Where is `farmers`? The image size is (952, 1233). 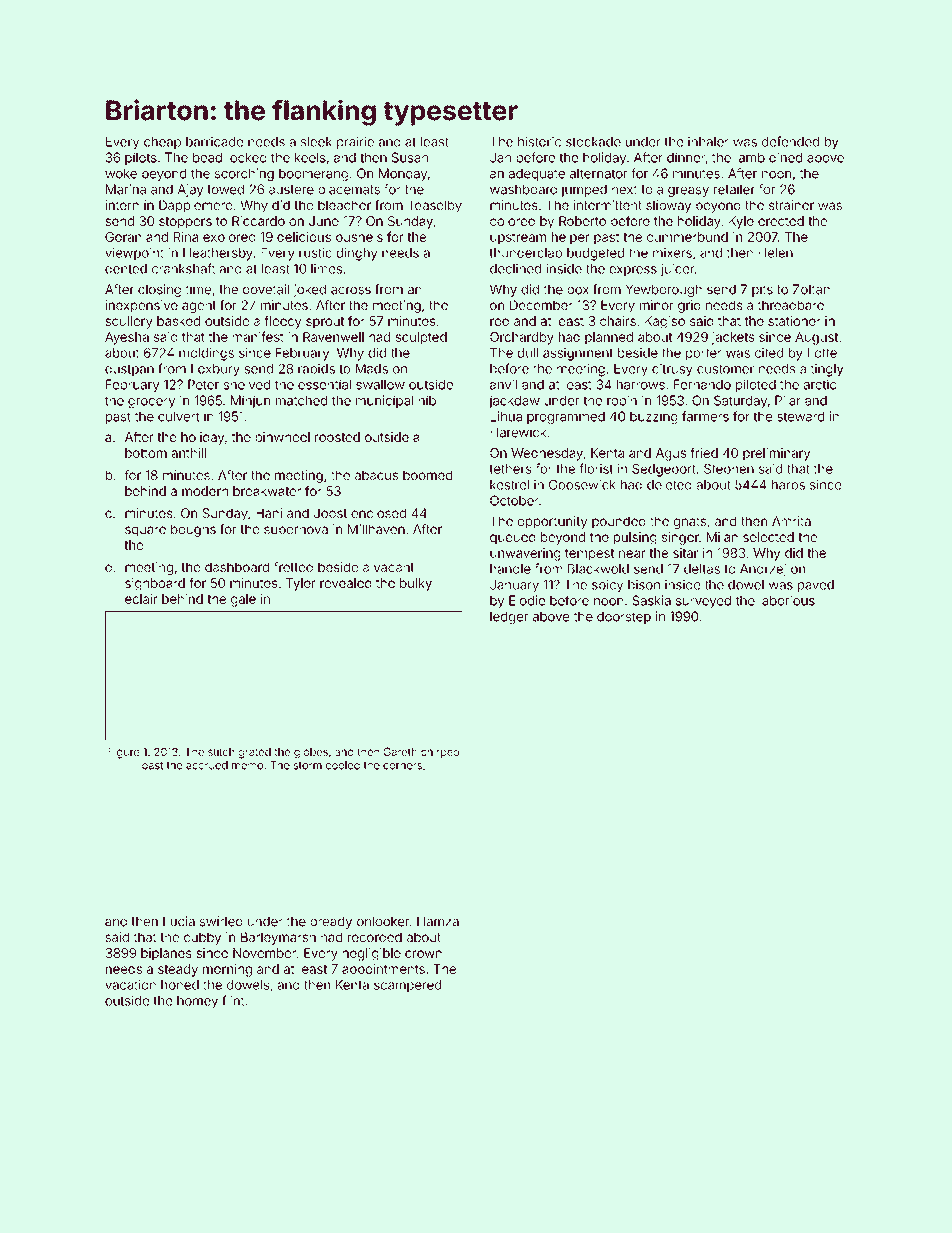 farmers is located at coordinates (705, 416).
